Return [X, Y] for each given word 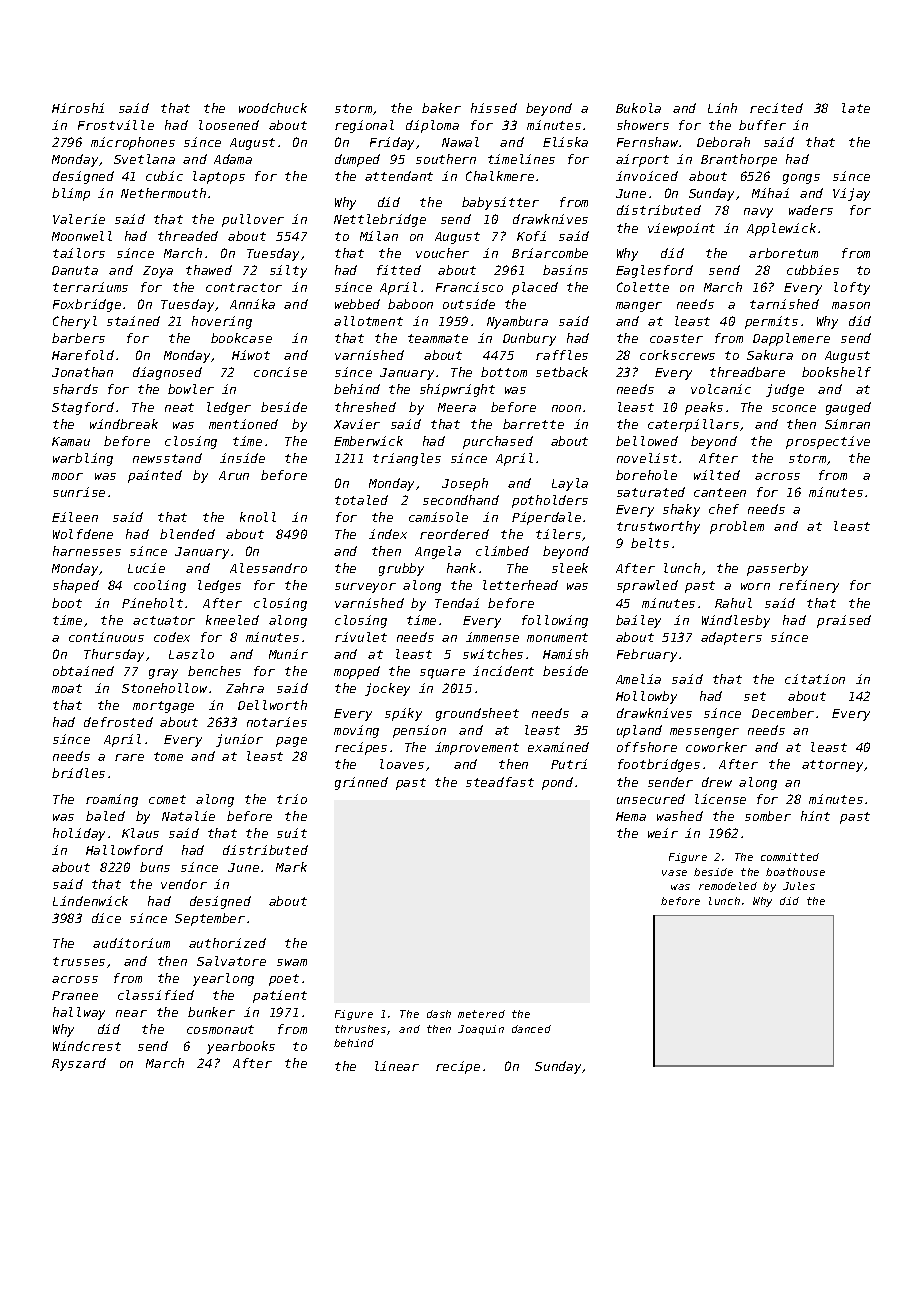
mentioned [243, 424]
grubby [401, 569]
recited [776, 108]
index [388, 534]
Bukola [638, 108]
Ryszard [79, 1064]
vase [674, 873]
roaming [112, 800]
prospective [828, 442]
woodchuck [273, 108]
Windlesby [736, 621]
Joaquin [481, 1030]
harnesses [87, 551]
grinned [361, 783]
